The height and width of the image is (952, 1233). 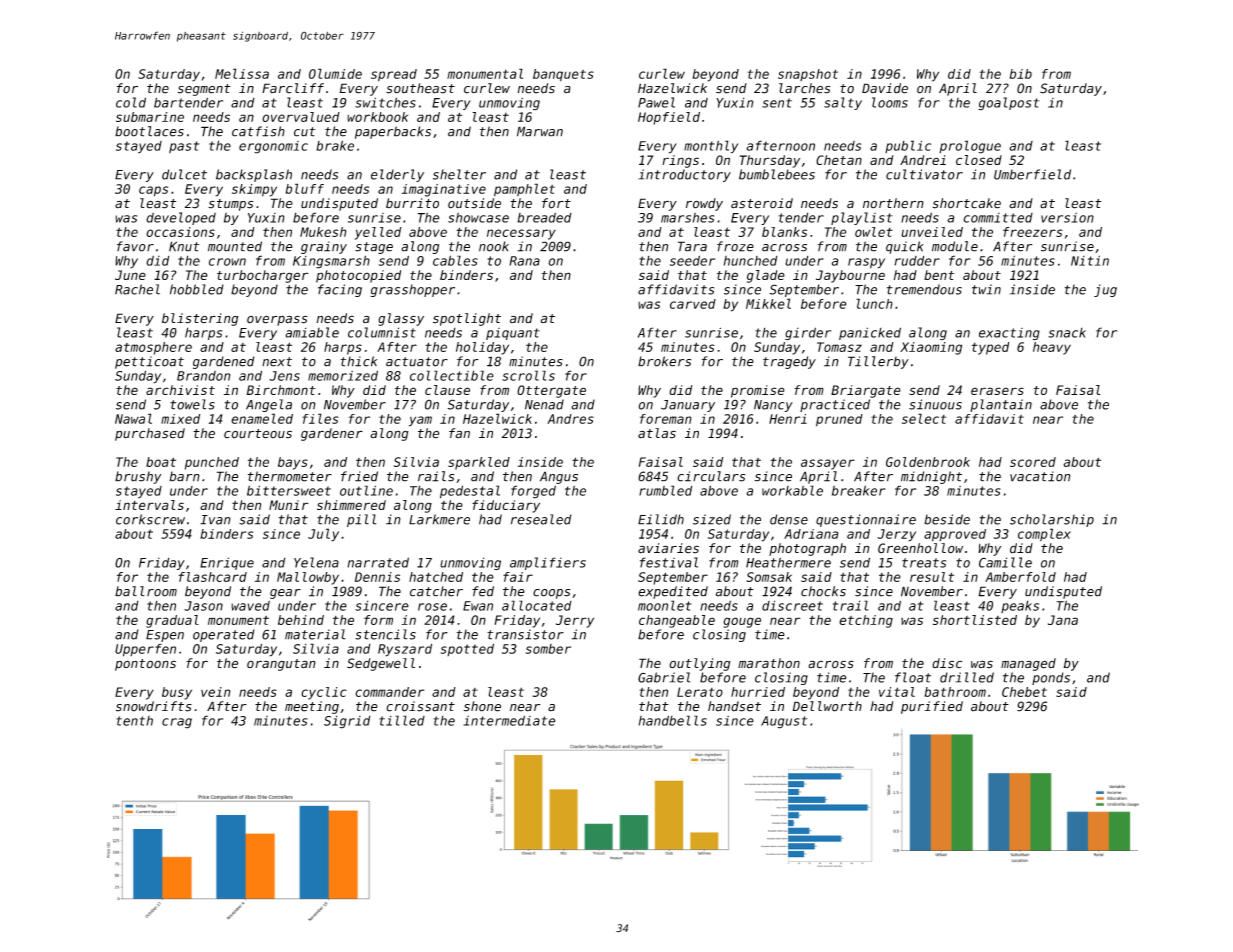 I want to click on Nitin, so click(x=1090, y=260).
